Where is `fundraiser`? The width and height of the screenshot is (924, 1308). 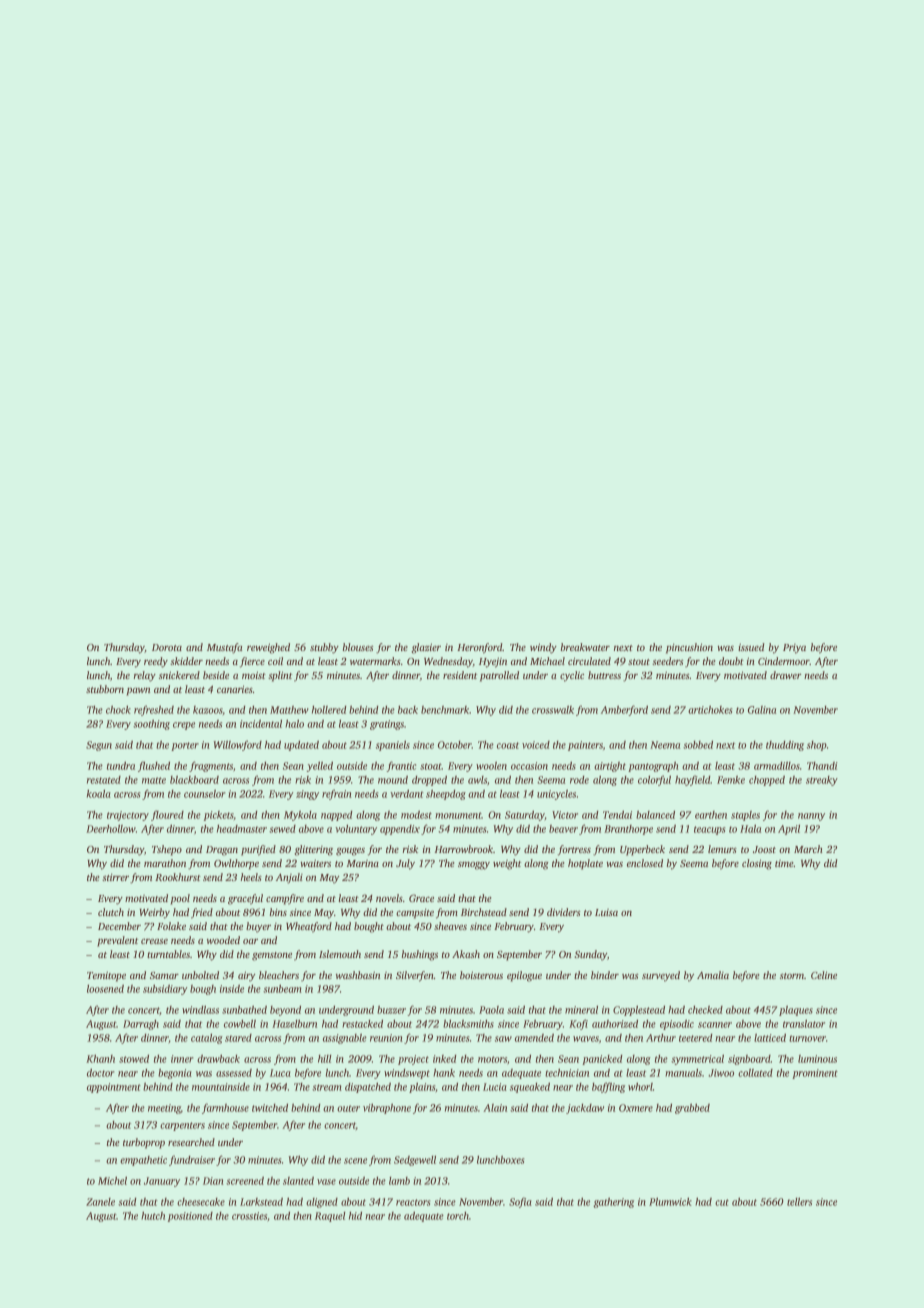
fundraiser is located at coordinates (192, 1160).
